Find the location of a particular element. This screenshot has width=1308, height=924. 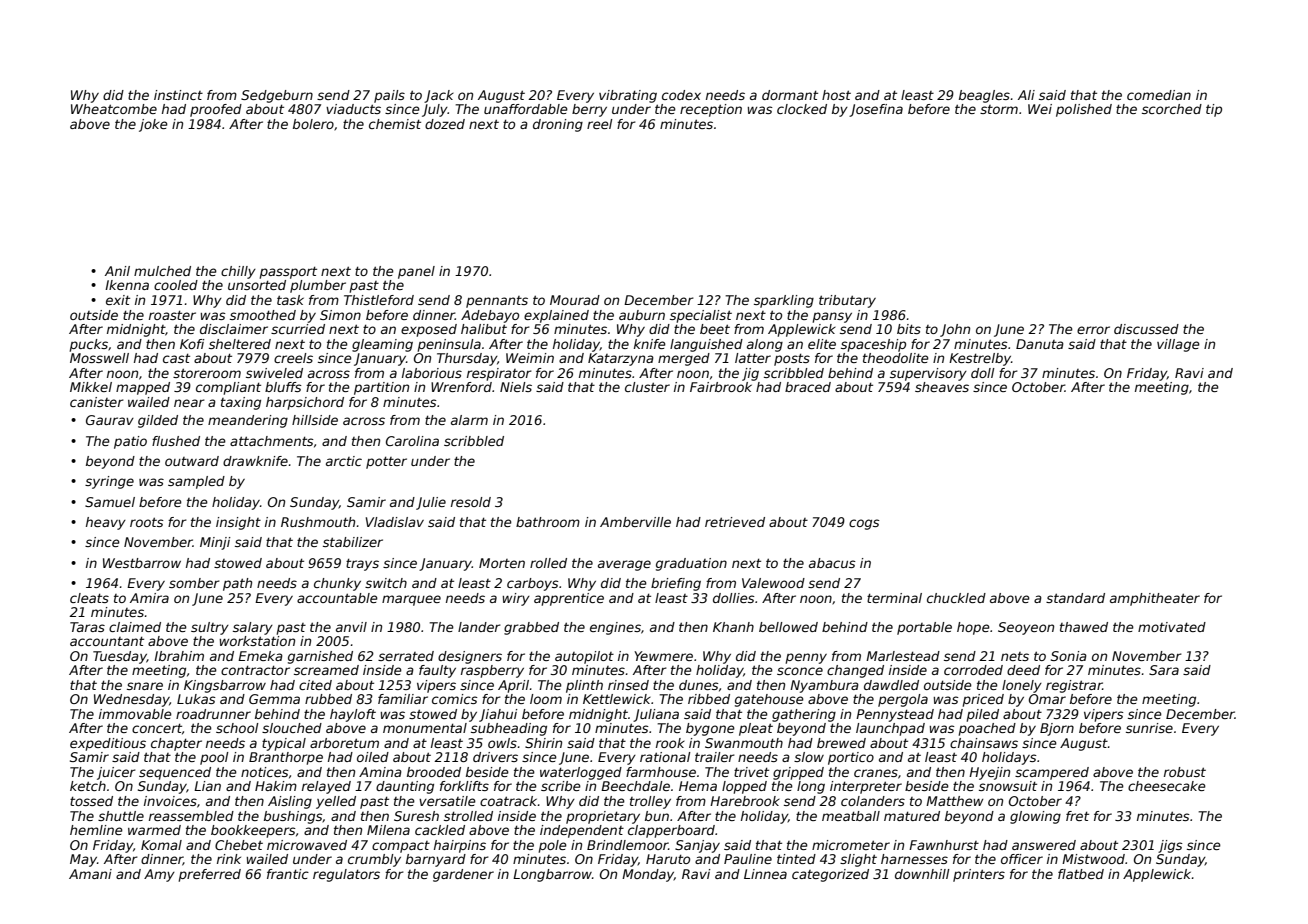

preferred is located at coordinates (210, 875).
